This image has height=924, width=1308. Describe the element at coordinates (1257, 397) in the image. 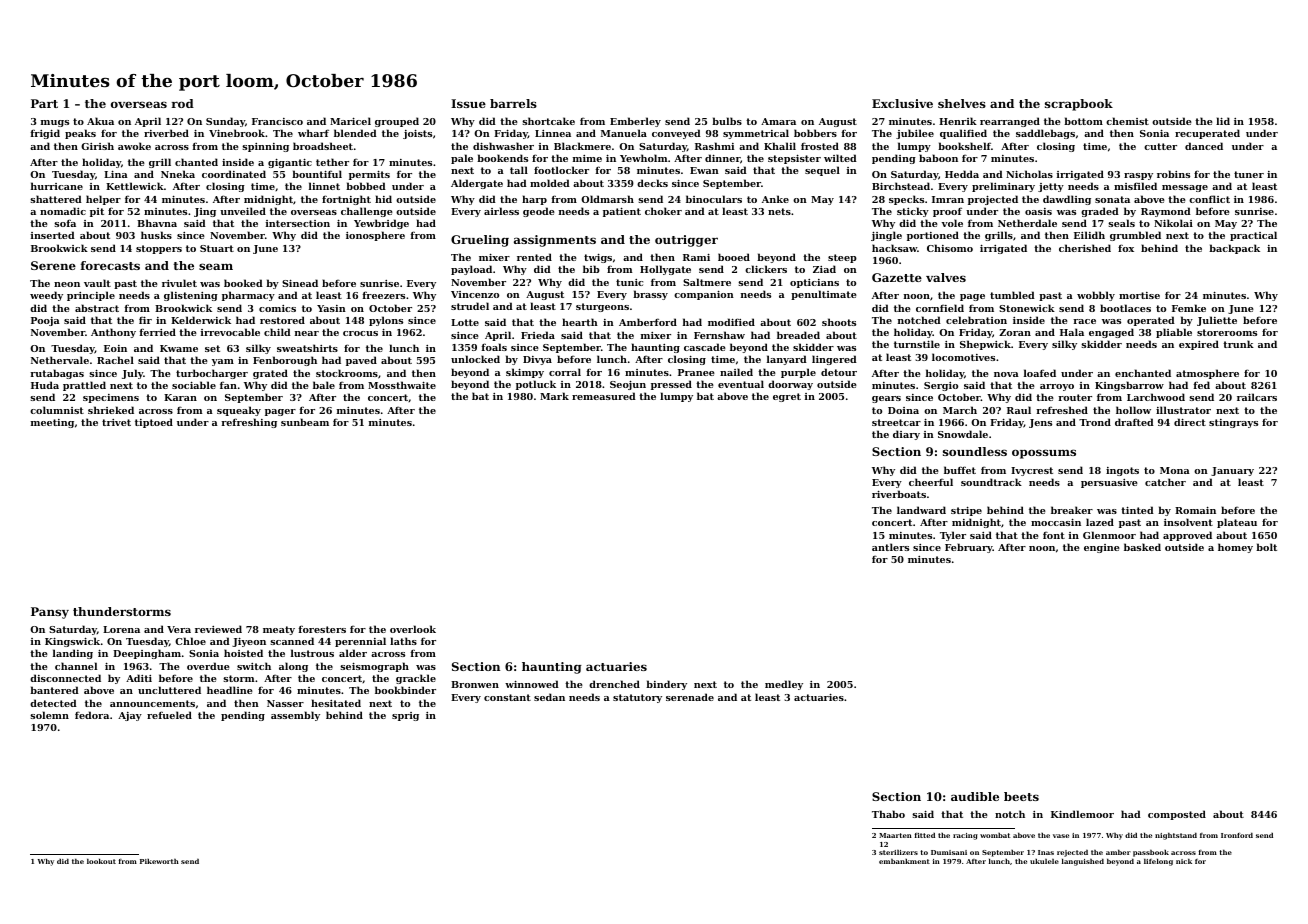

I see `railcars` at that location.
